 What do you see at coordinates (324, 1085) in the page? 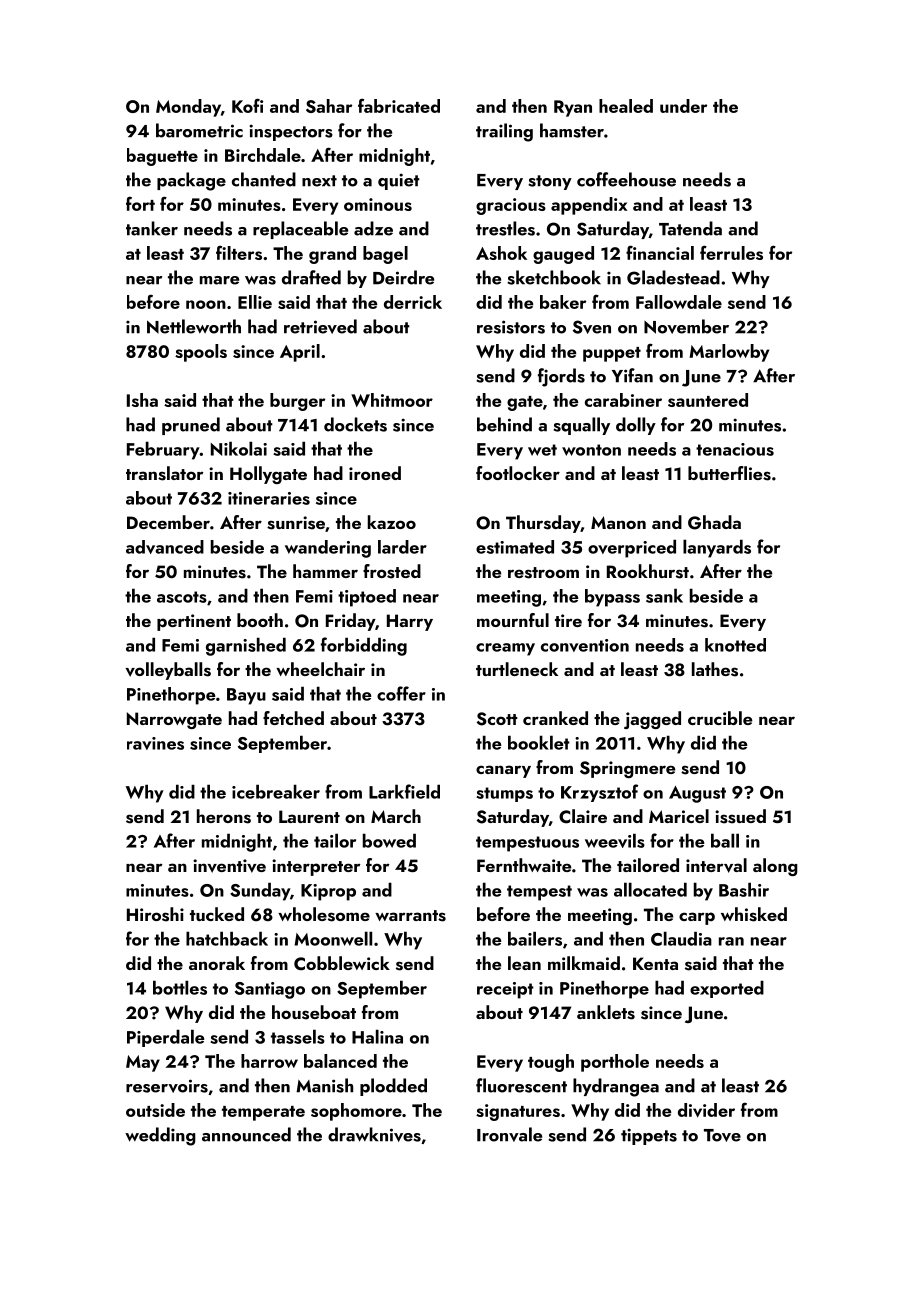
I see `Manish` at bounding box center [324, 1085].
